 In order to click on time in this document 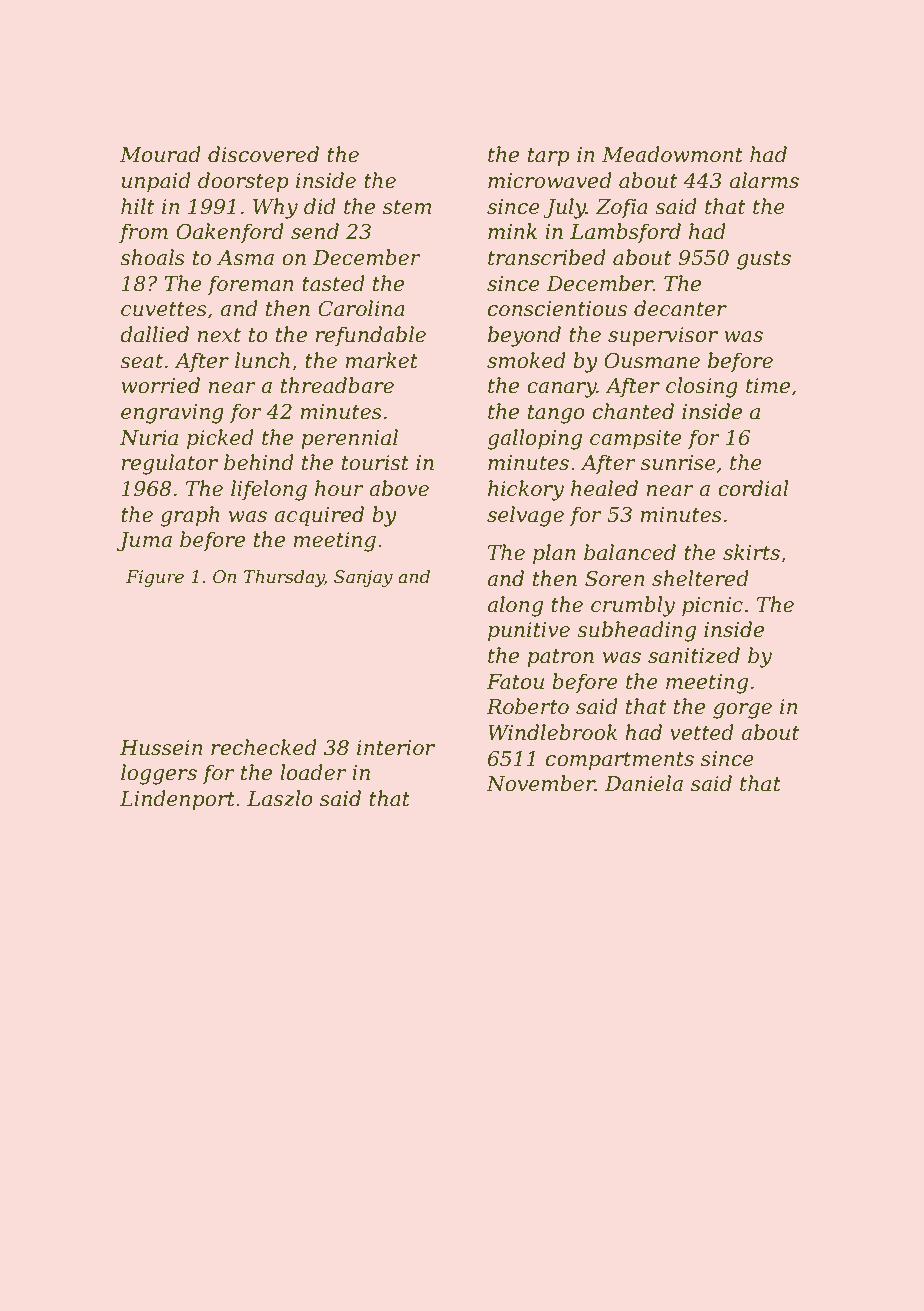, I will do `click(768, 386)`.
